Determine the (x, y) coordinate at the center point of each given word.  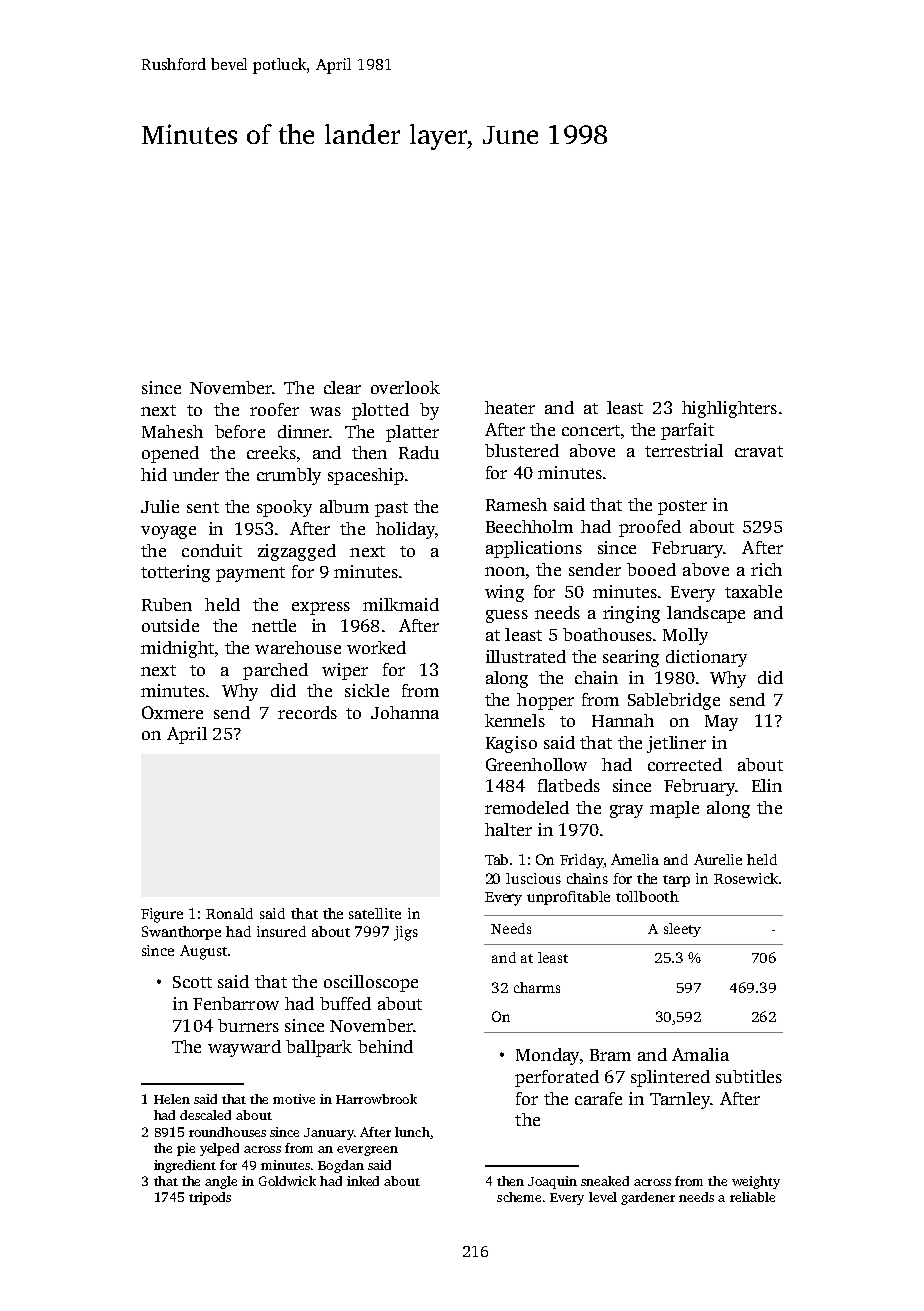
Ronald (229, 913)
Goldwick (287, 1181)
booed (651, 569)
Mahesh (172, 431)
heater (510, 407)
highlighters (729, 409)
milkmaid (401, 604)
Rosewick (746, 878)
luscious (533, 878)
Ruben (167, 604)
